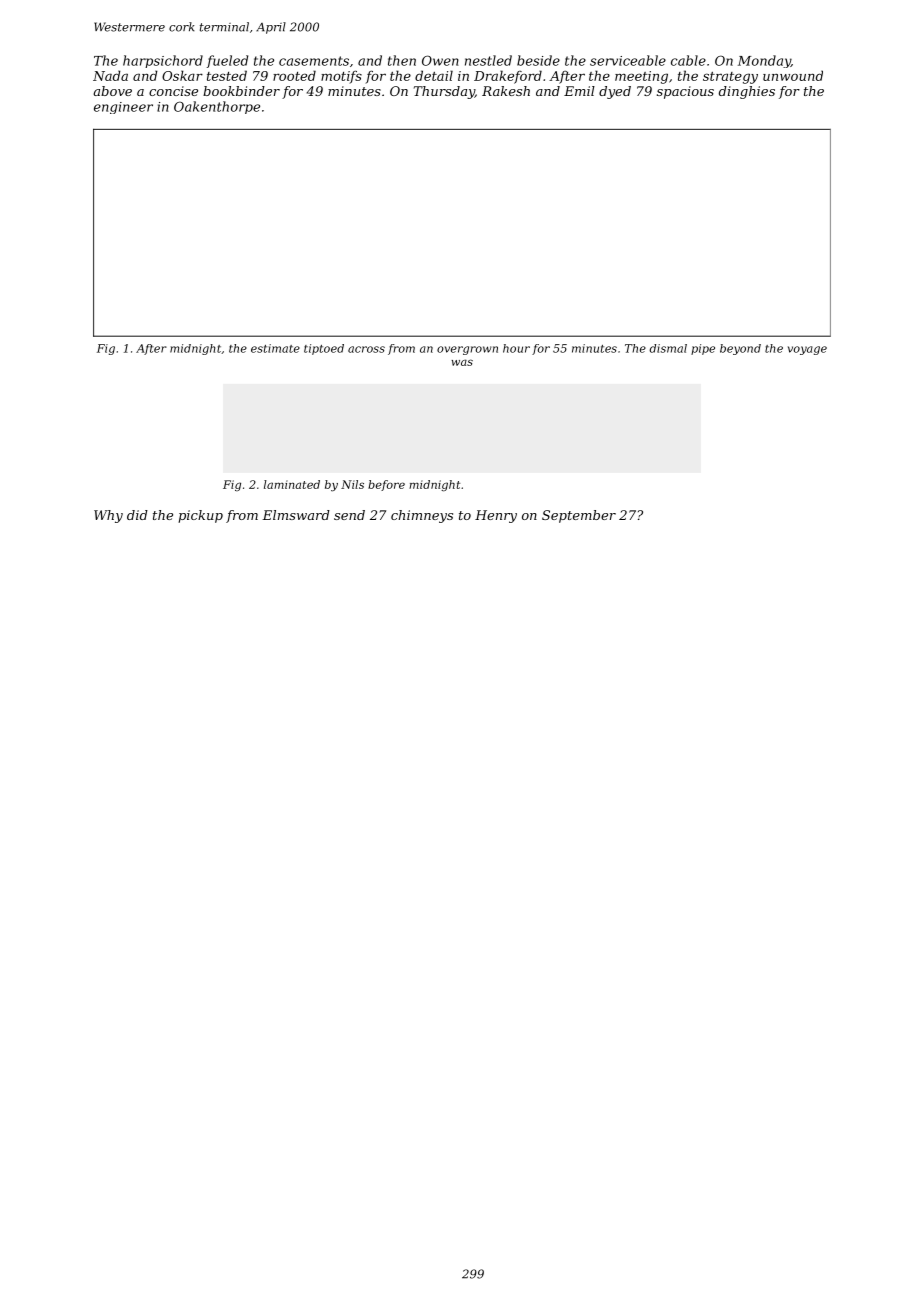 Image resolution: width=924 pixels, height=1308 pixels. Describe the element at coordinates (108, 516) in the document. I see `Why` at that location.
